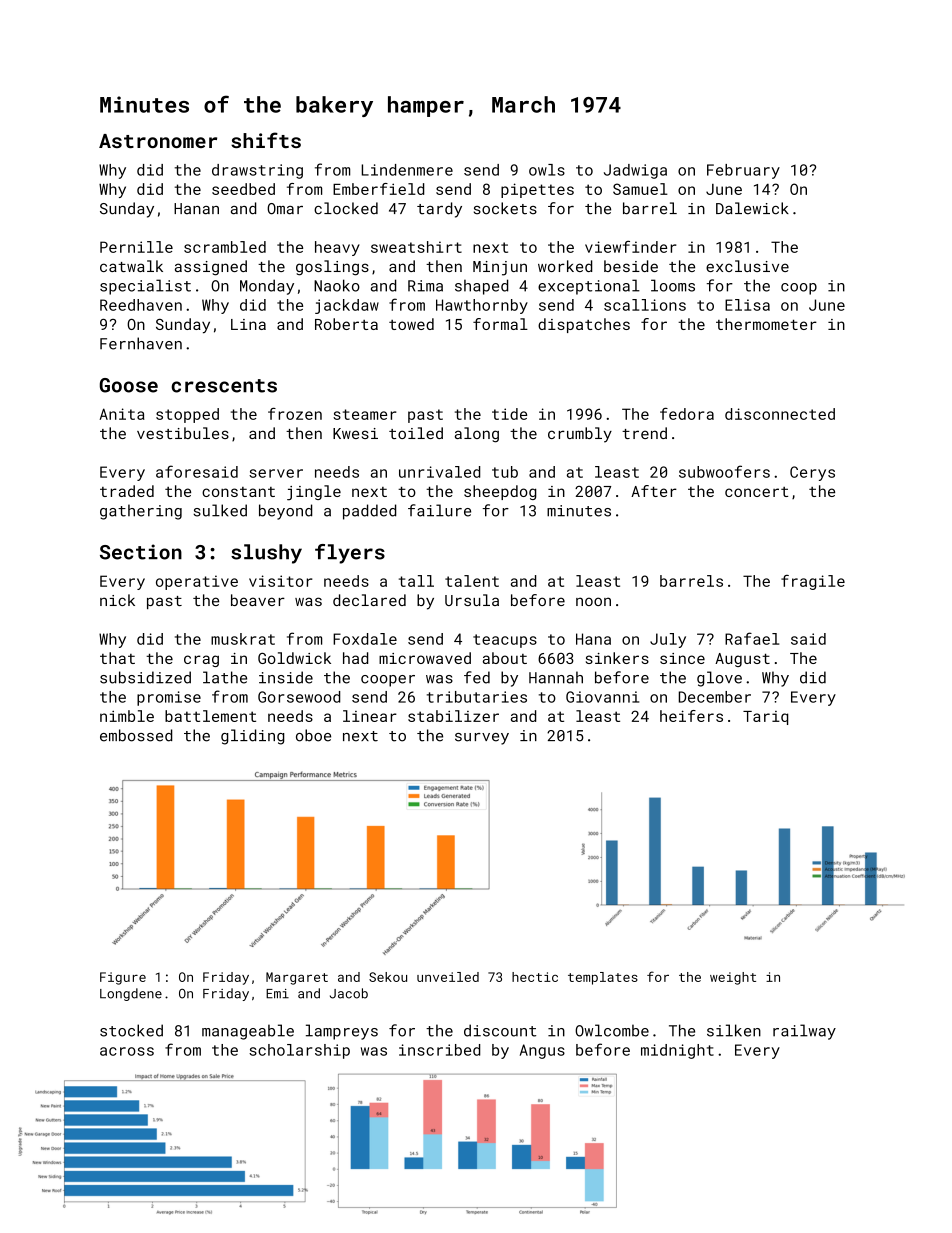  I want to click on embossed, so click(136, 735).
